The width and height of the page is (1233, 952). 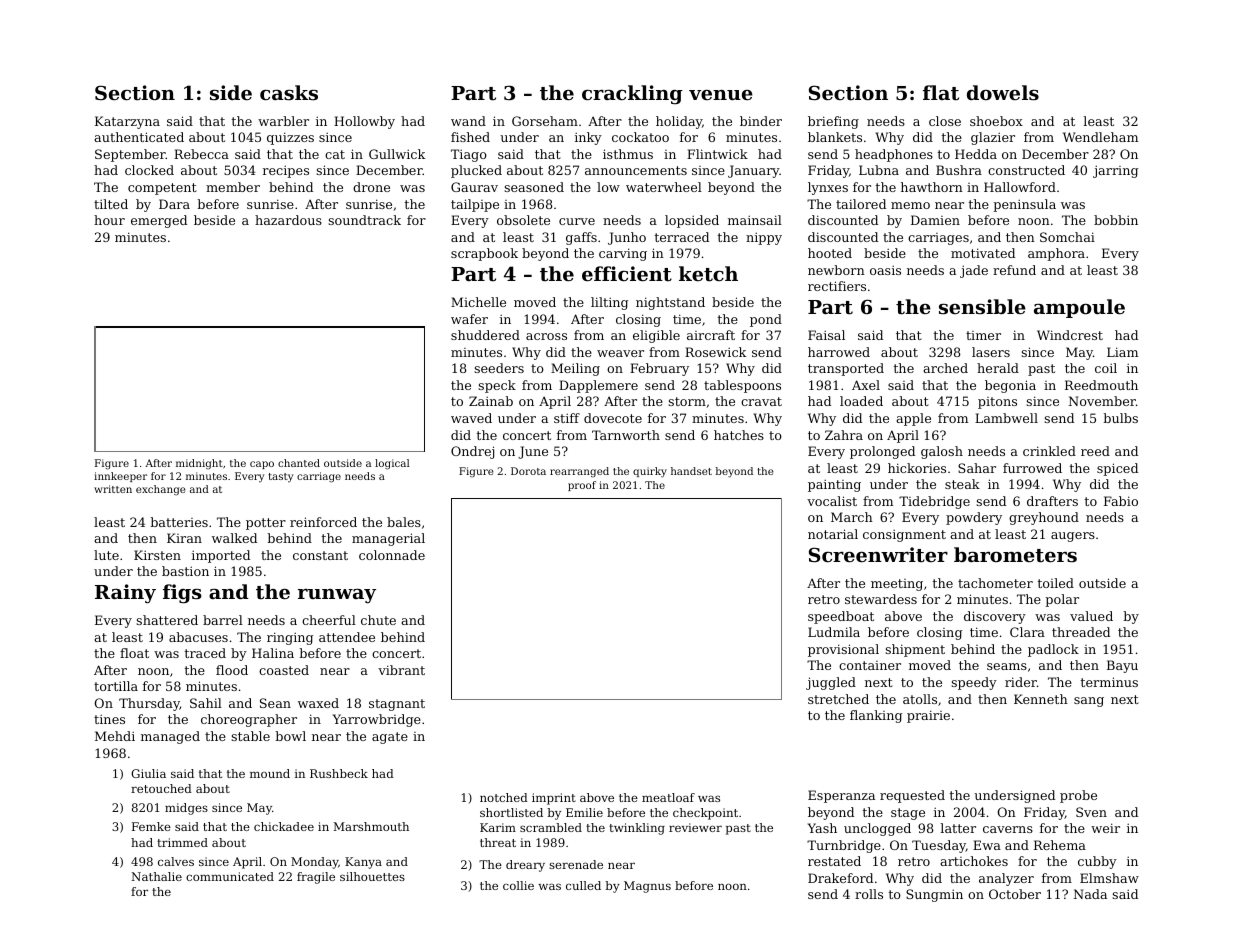 What do you see at coordinates (1003, 93) in the page?
I see `dowels` at bounding box center [1003, 93].
